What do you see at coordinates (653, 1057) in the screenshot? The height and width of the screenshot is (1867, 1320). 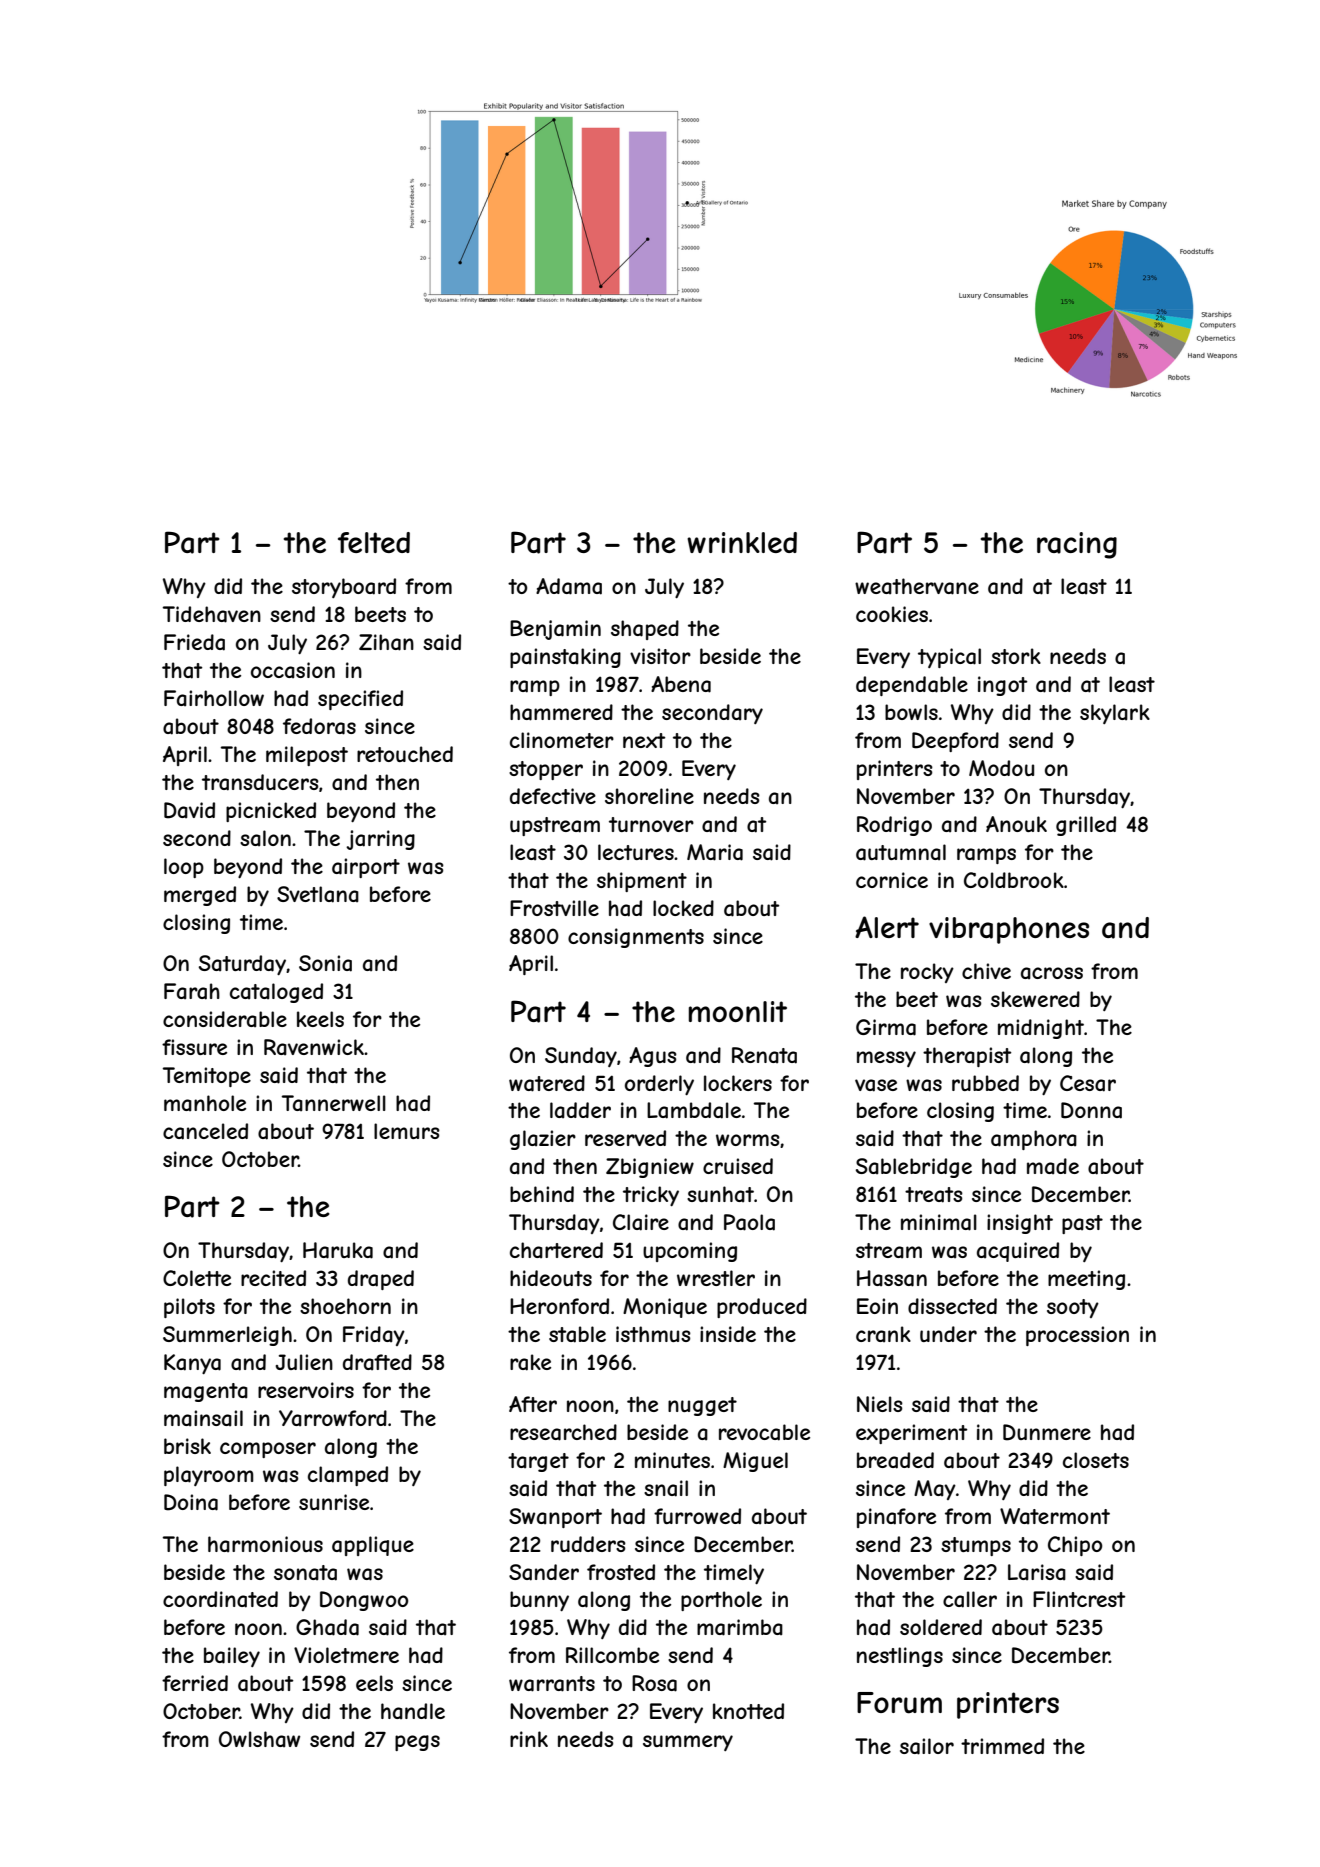 I see `Agus` at bounding box center [653, 1057].
